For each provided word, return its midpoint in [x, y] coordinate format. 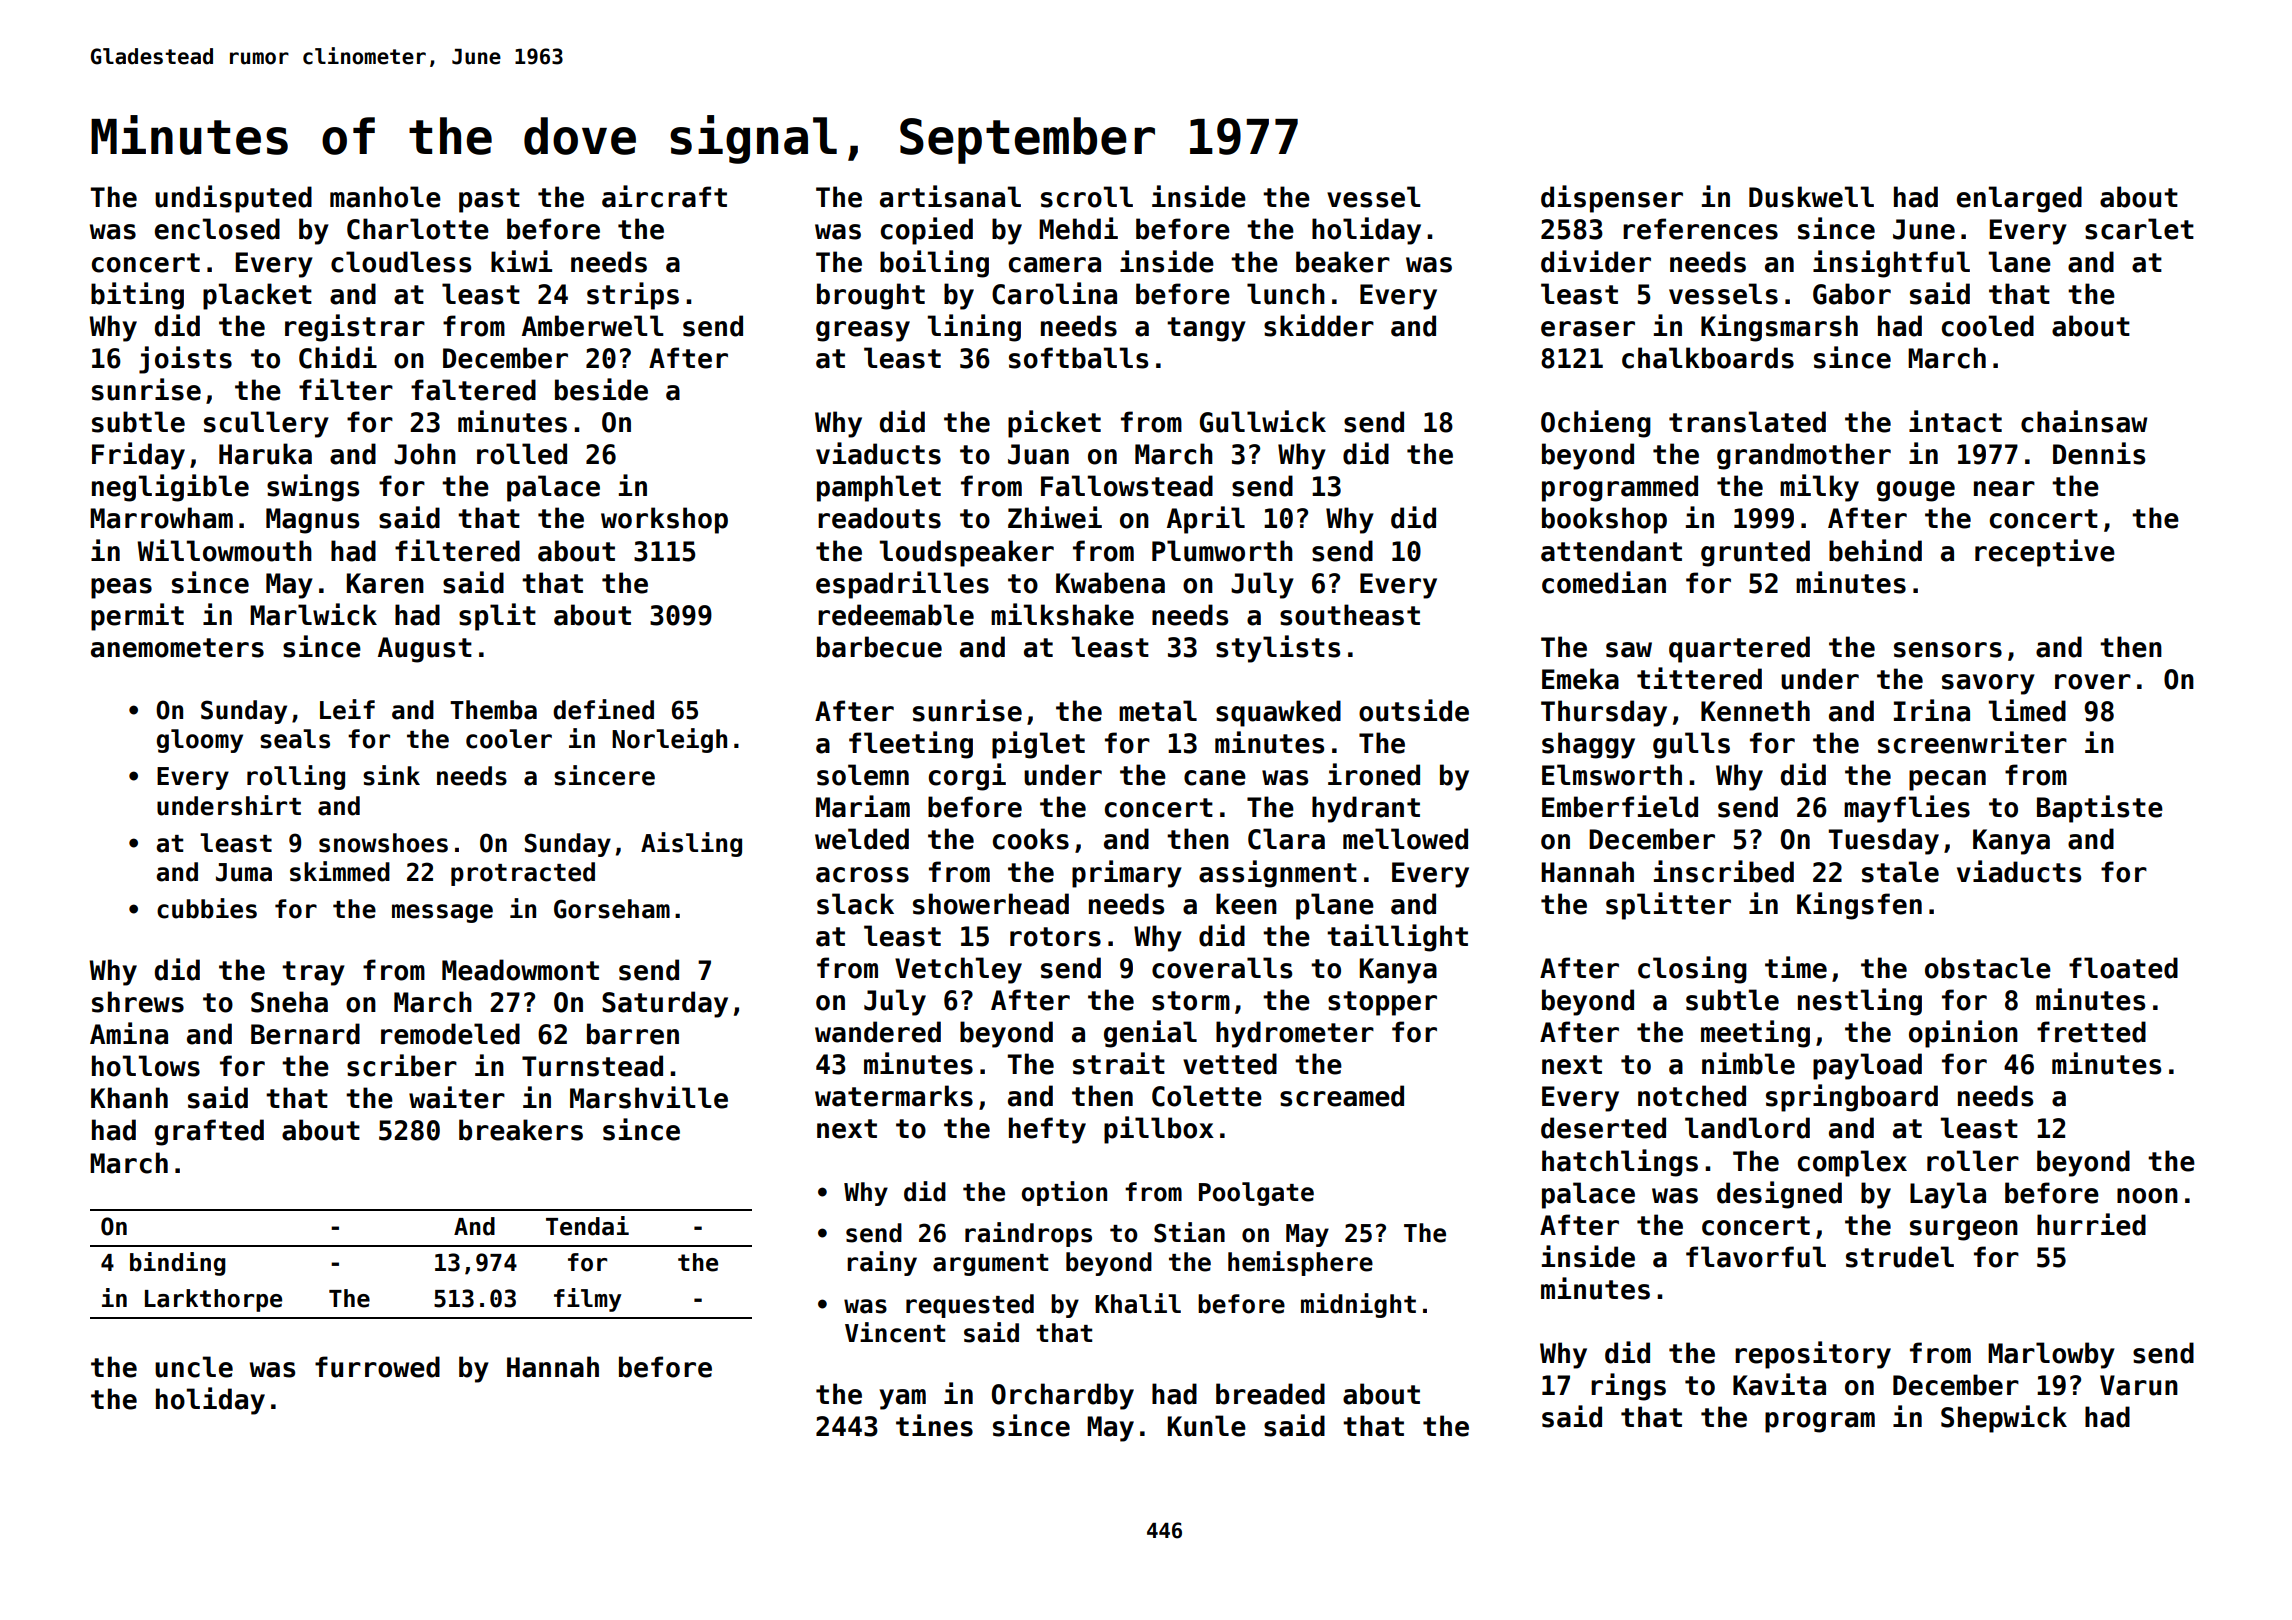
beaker [1343, 262]
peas [121, 588]
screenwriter [1972, 742]
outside [1414, 710]
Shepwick [2004, 1419]
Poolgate [1256, 1194]
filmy [588, 1300]
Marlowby [2051, 1355]
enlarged [2019, 199]
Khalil [1138, 1303]
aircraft [664, 196]
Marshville [649, 1097]
